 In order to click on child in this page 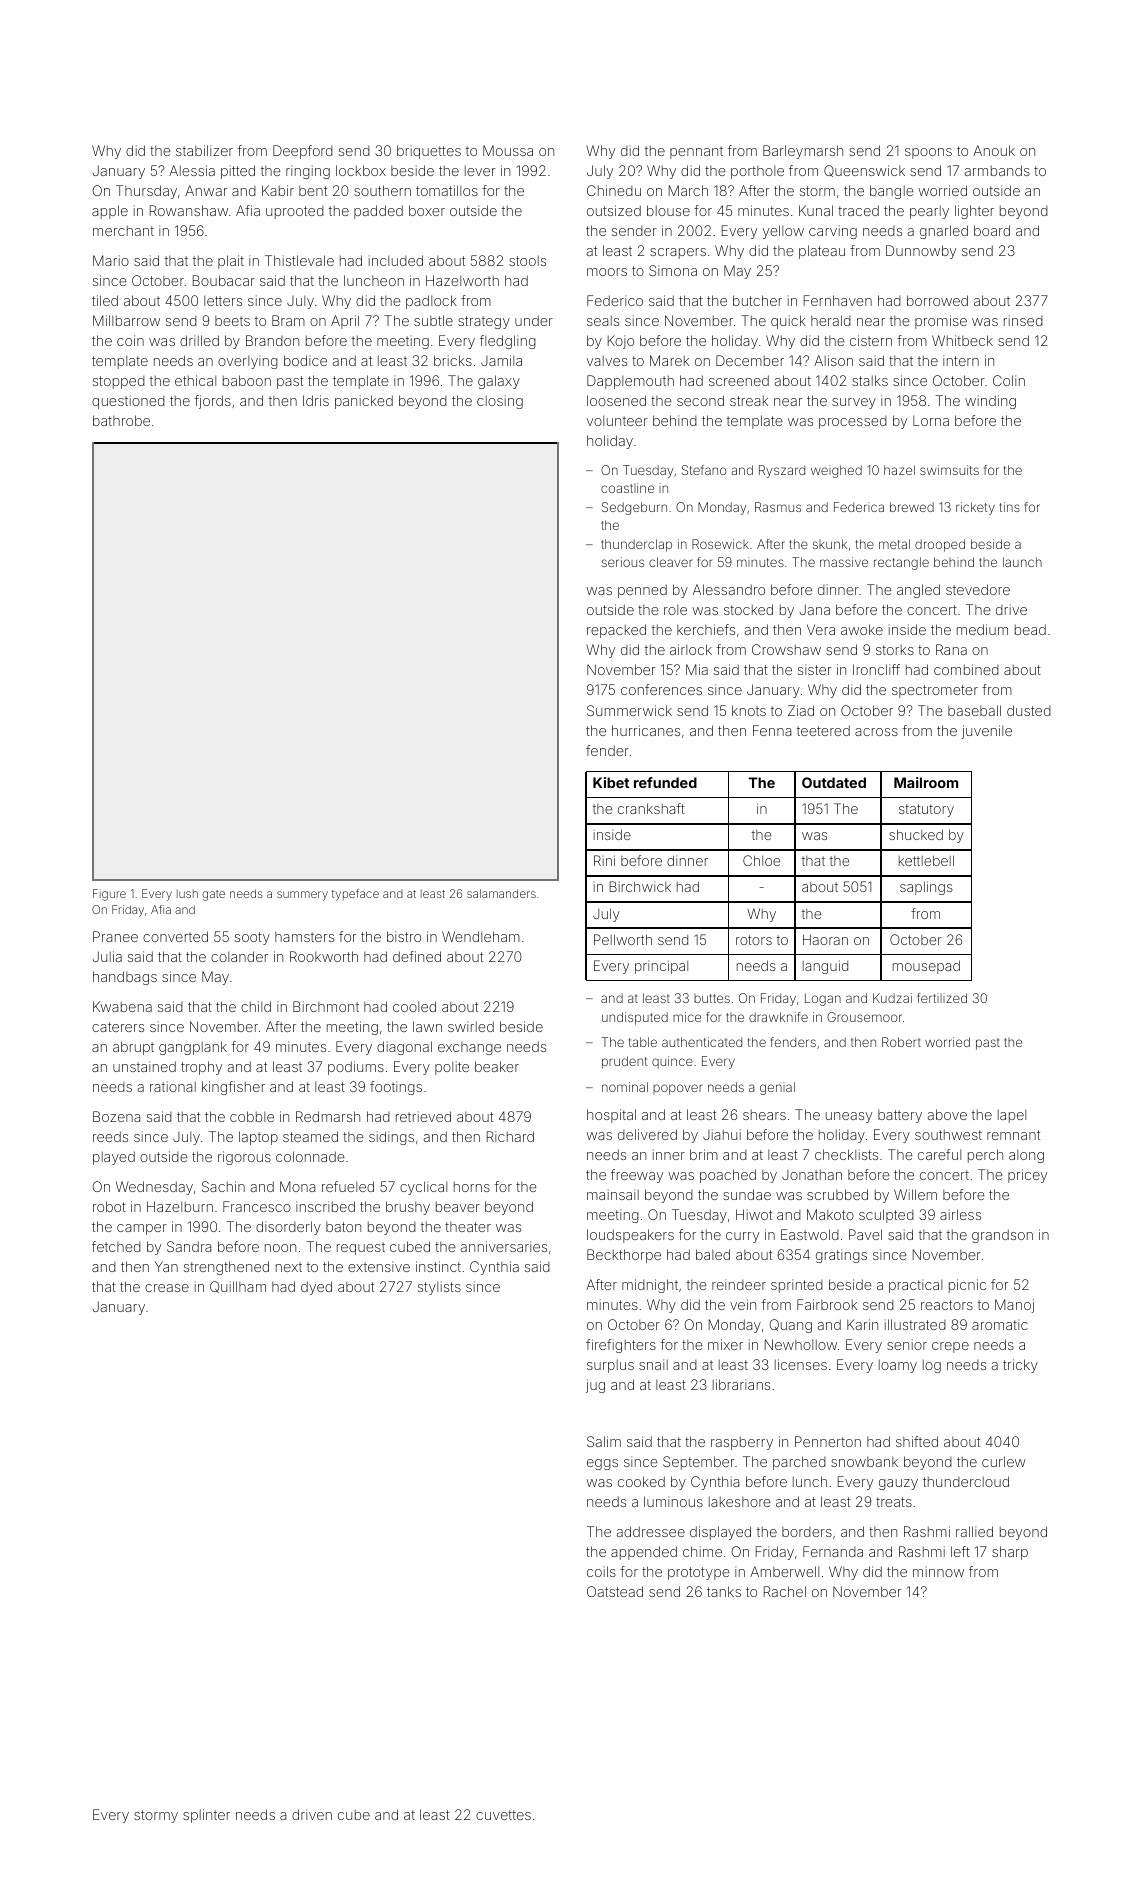, I will do `click(256, 1006)`.
